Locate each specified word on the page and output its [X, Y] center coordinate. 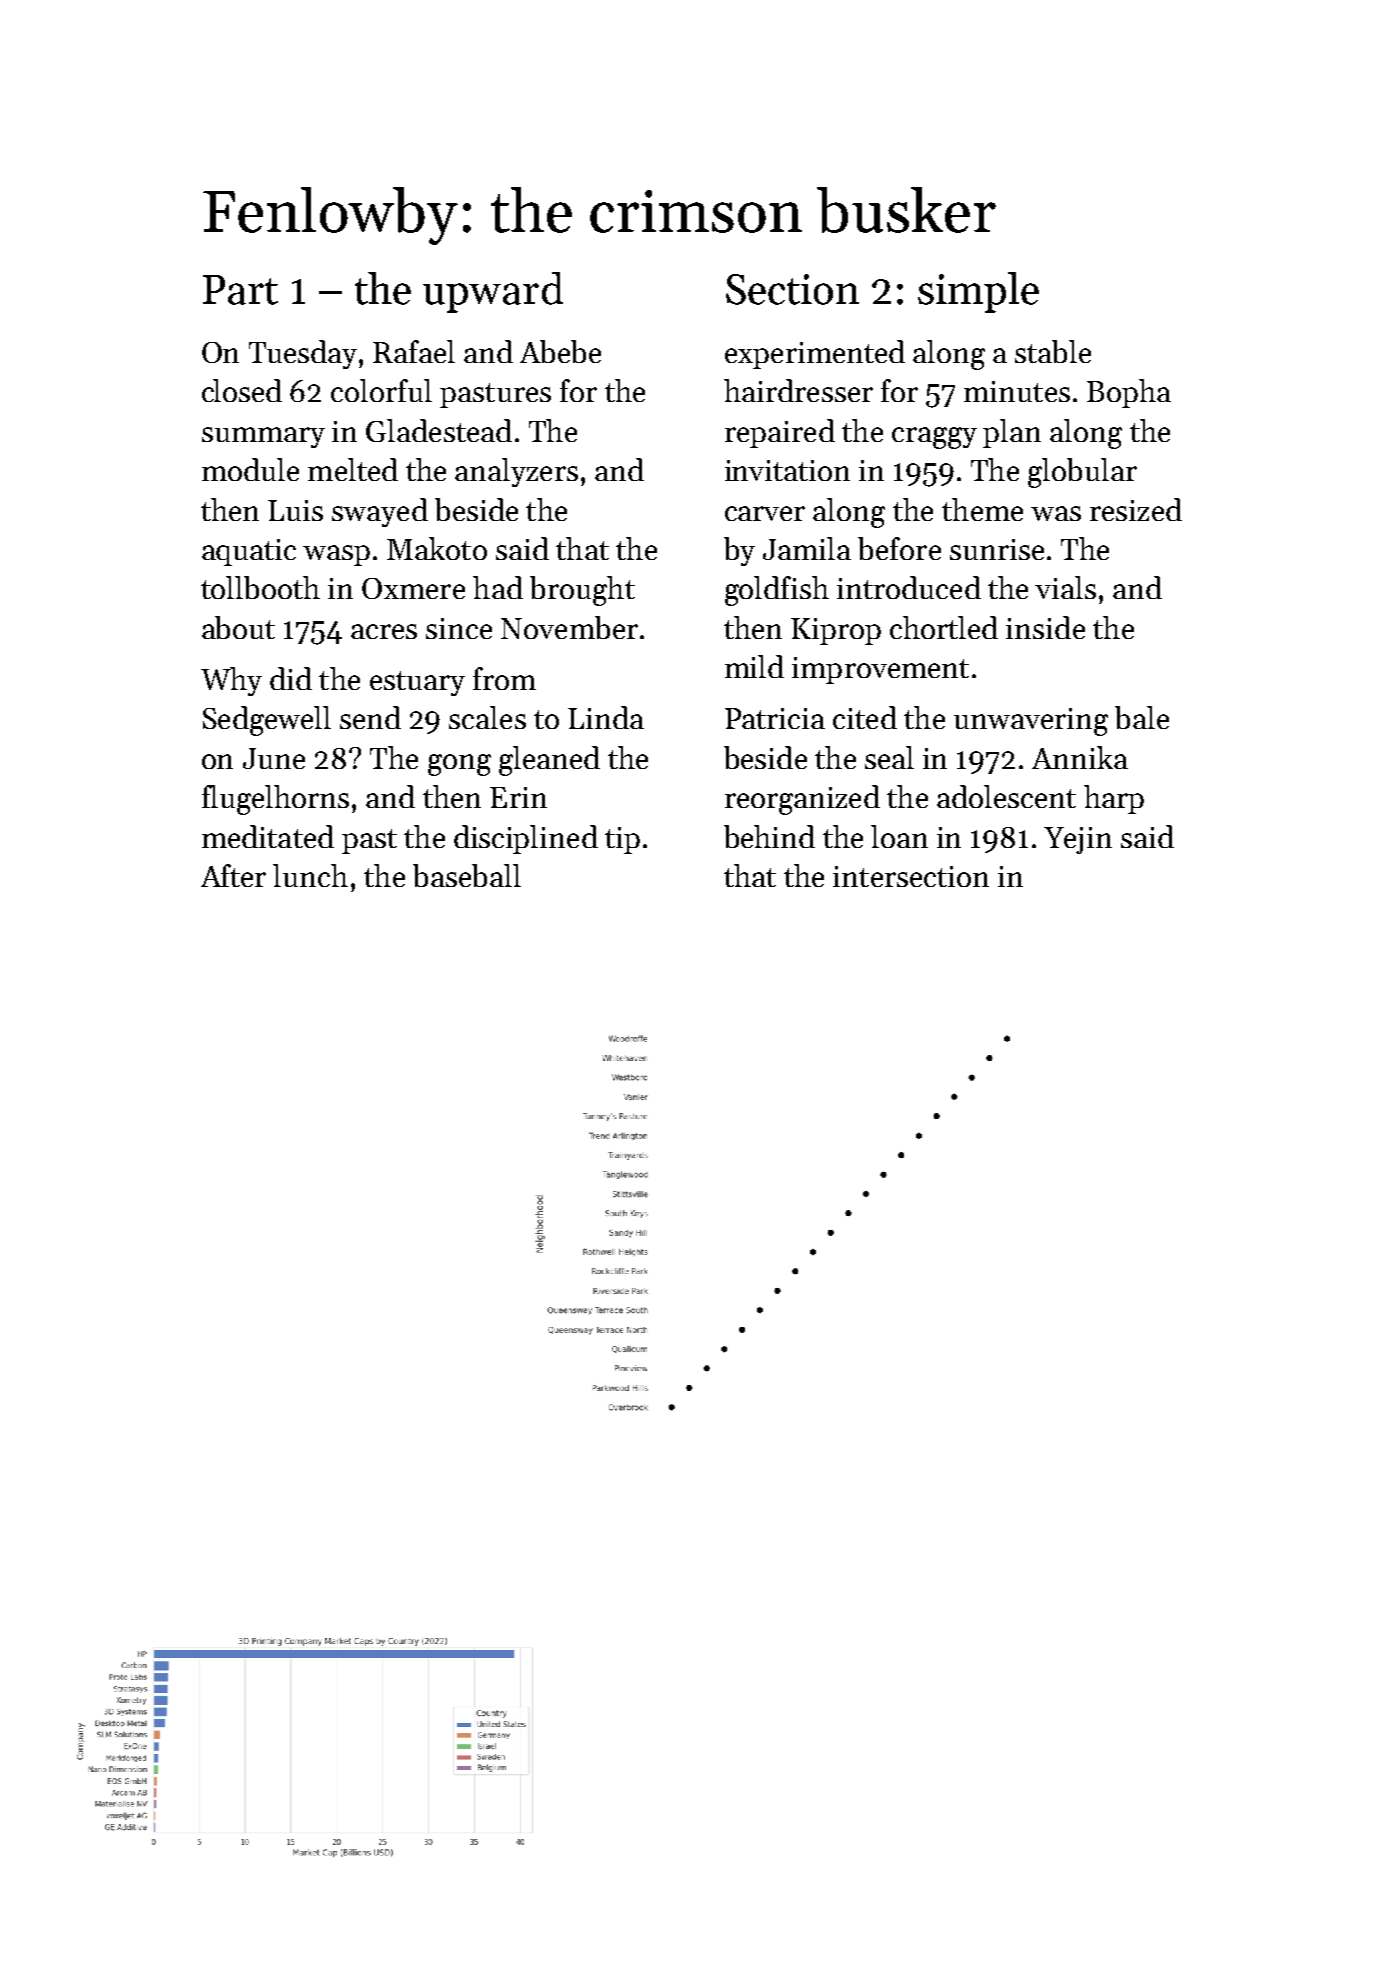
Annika [1080, 757]
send [370, 717]
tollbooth [260, 587]
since [459, 628]
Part [240, 290]
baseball [467, 875]
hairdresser [798, 390]
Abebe [560, 351]
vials [1065, 587]
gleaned [549, 761]
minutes [1017, 391]
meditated [268, 836]
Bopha [1129, 393]
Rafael [414, 351]
